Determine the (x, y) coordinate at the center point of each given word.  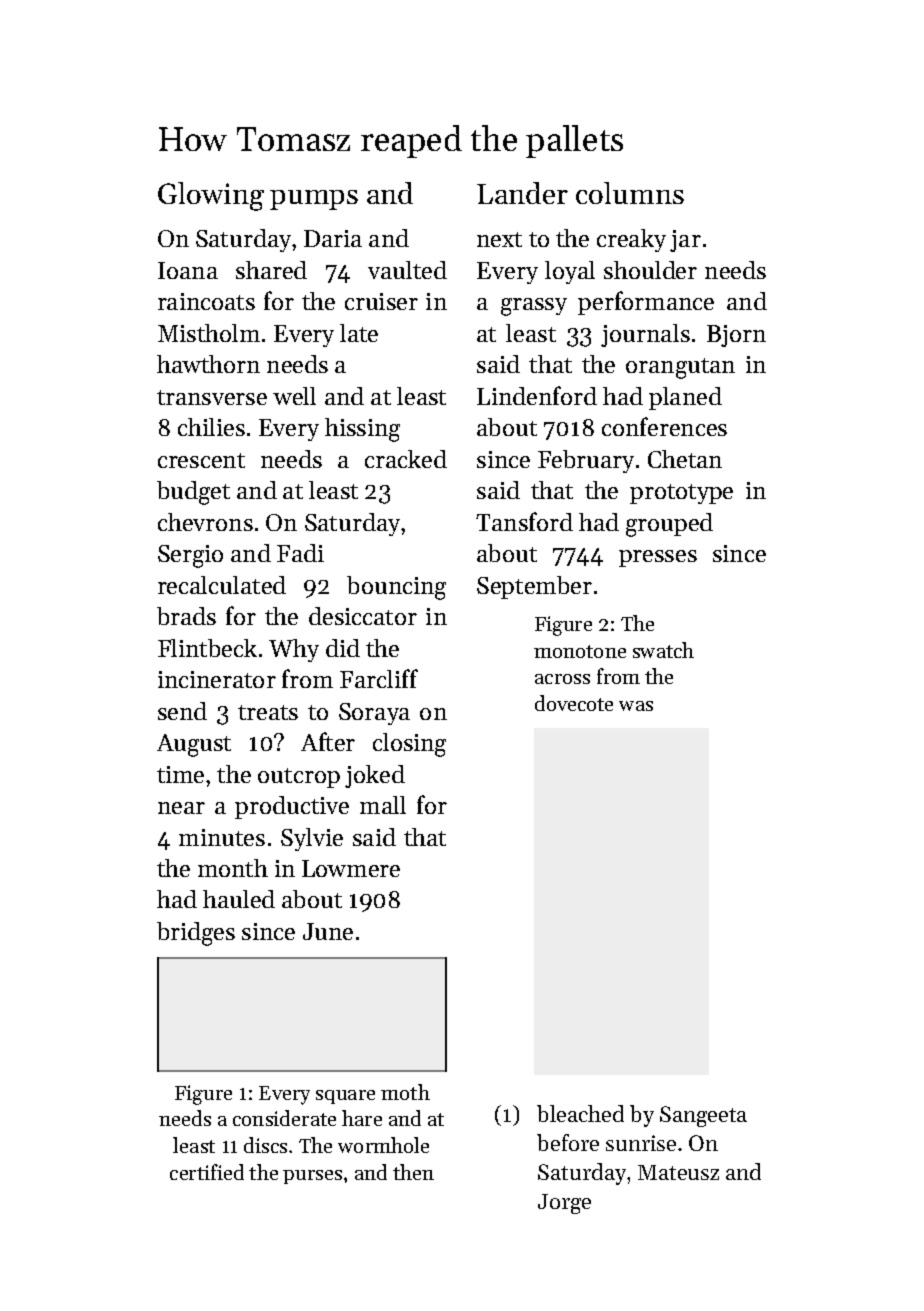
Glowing (211, 196)
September (534, 587)
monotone (580, 651)
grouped (669, 525)
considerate (284, 1118)
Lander (522, 193)
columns (630, 193)
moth (405, 1092)
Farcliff (379, 678)
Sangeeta (703, 1116)
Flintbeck (207, 648)
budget (193, 493)
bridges (196, 934)
